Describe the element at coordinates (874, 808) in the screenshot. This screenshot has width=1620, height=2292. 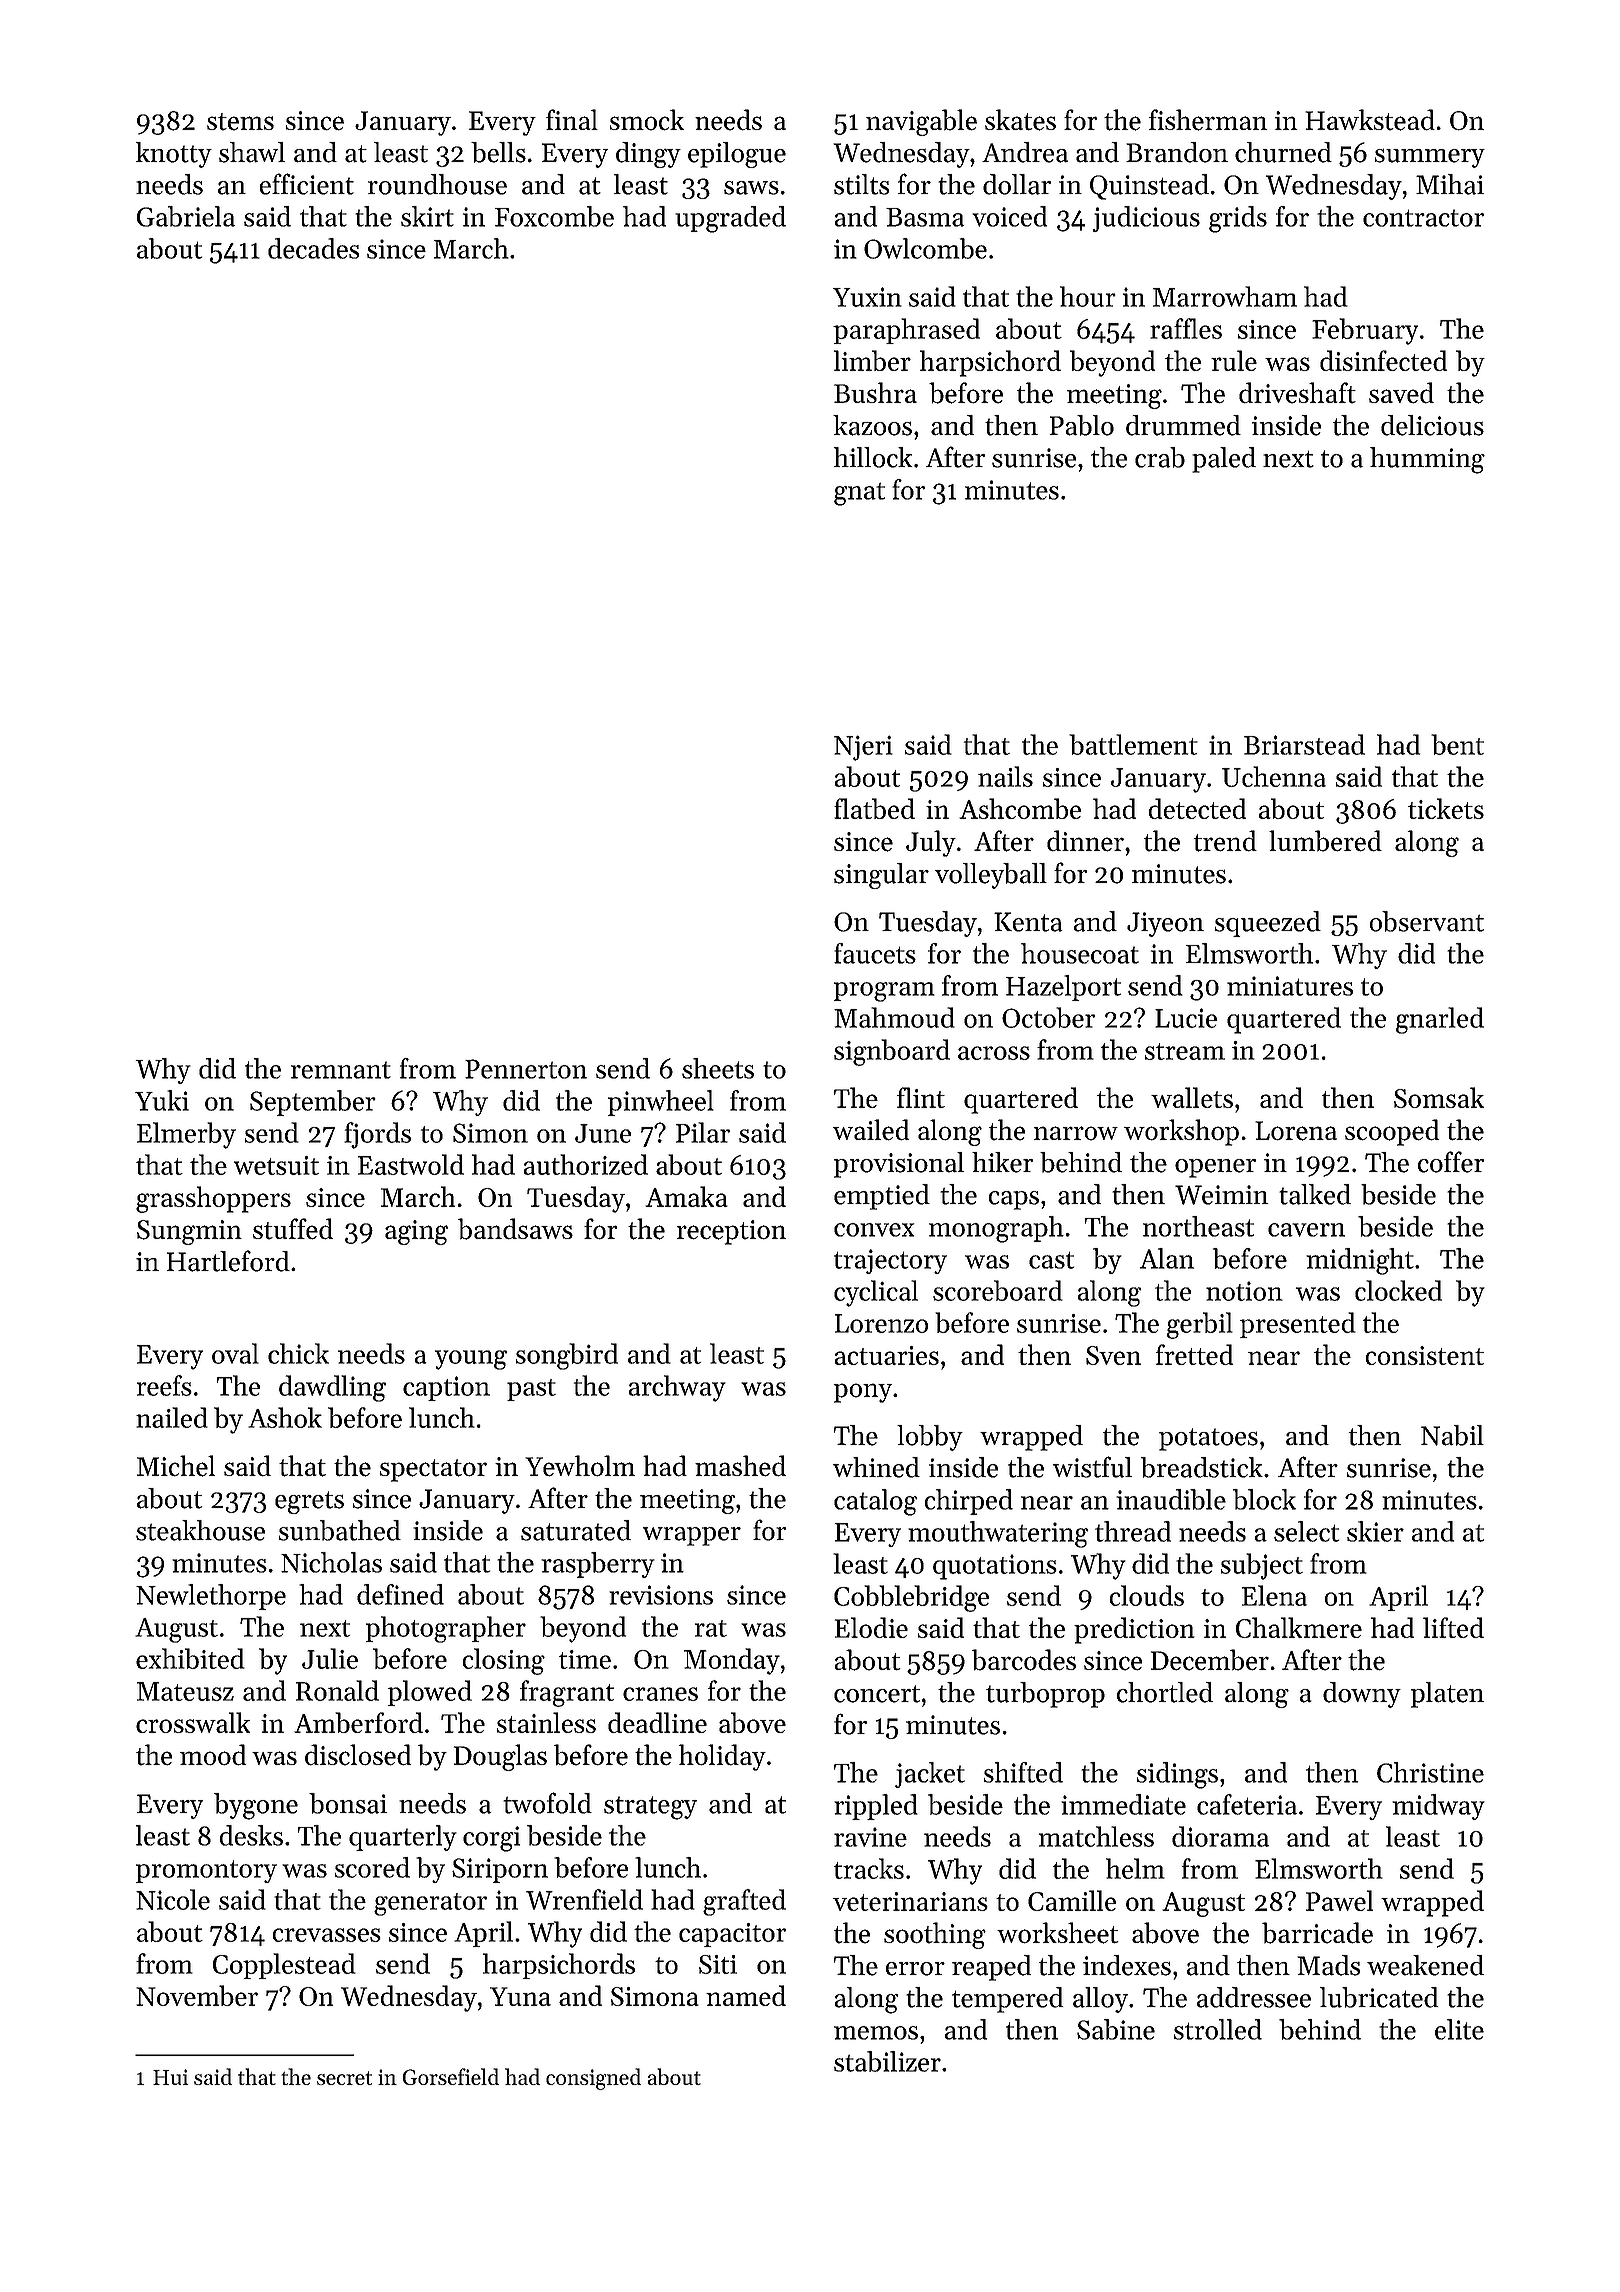
I see `flatbed` at that location.
